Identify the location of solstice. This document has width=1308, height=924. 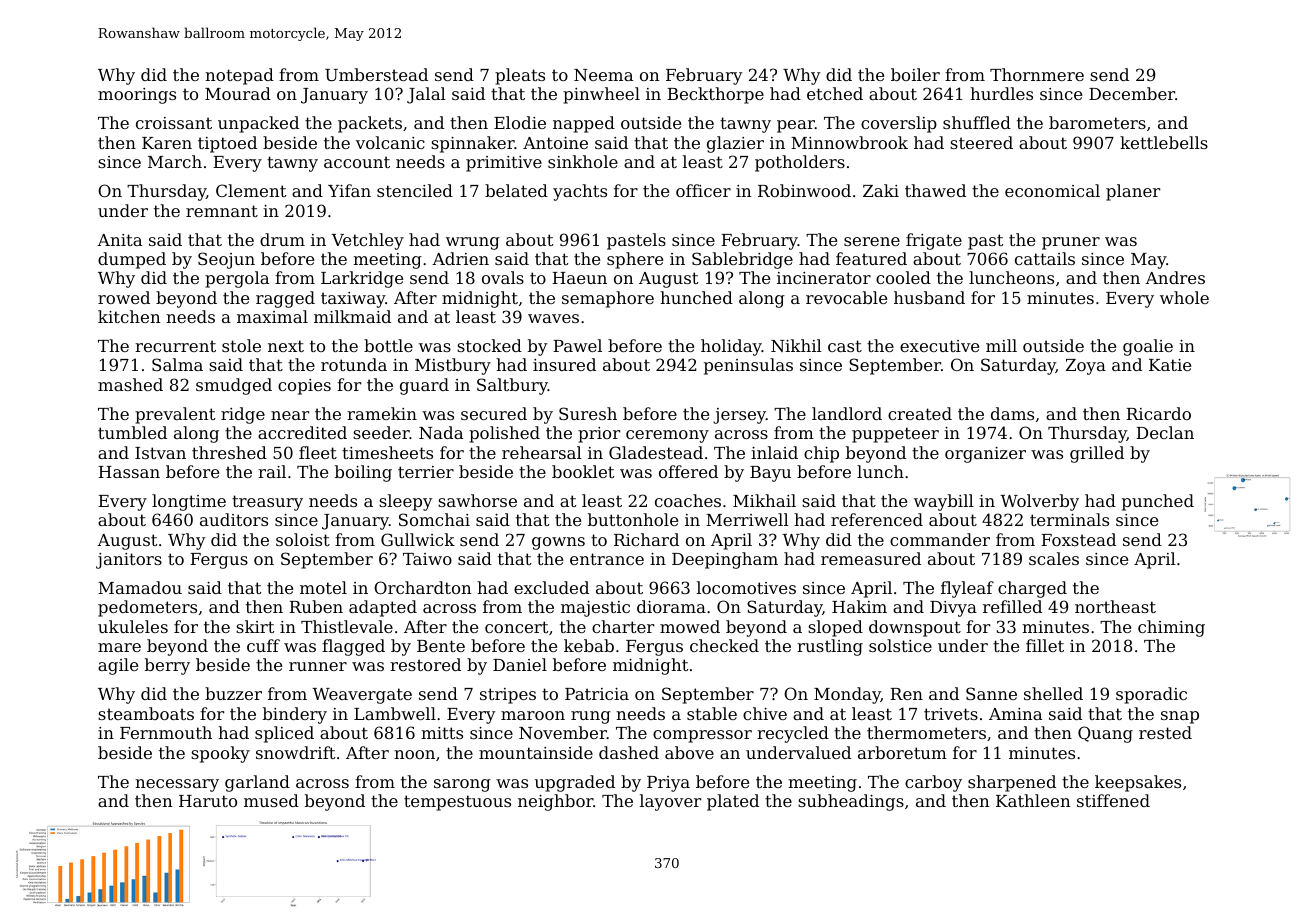
(900, 645).
